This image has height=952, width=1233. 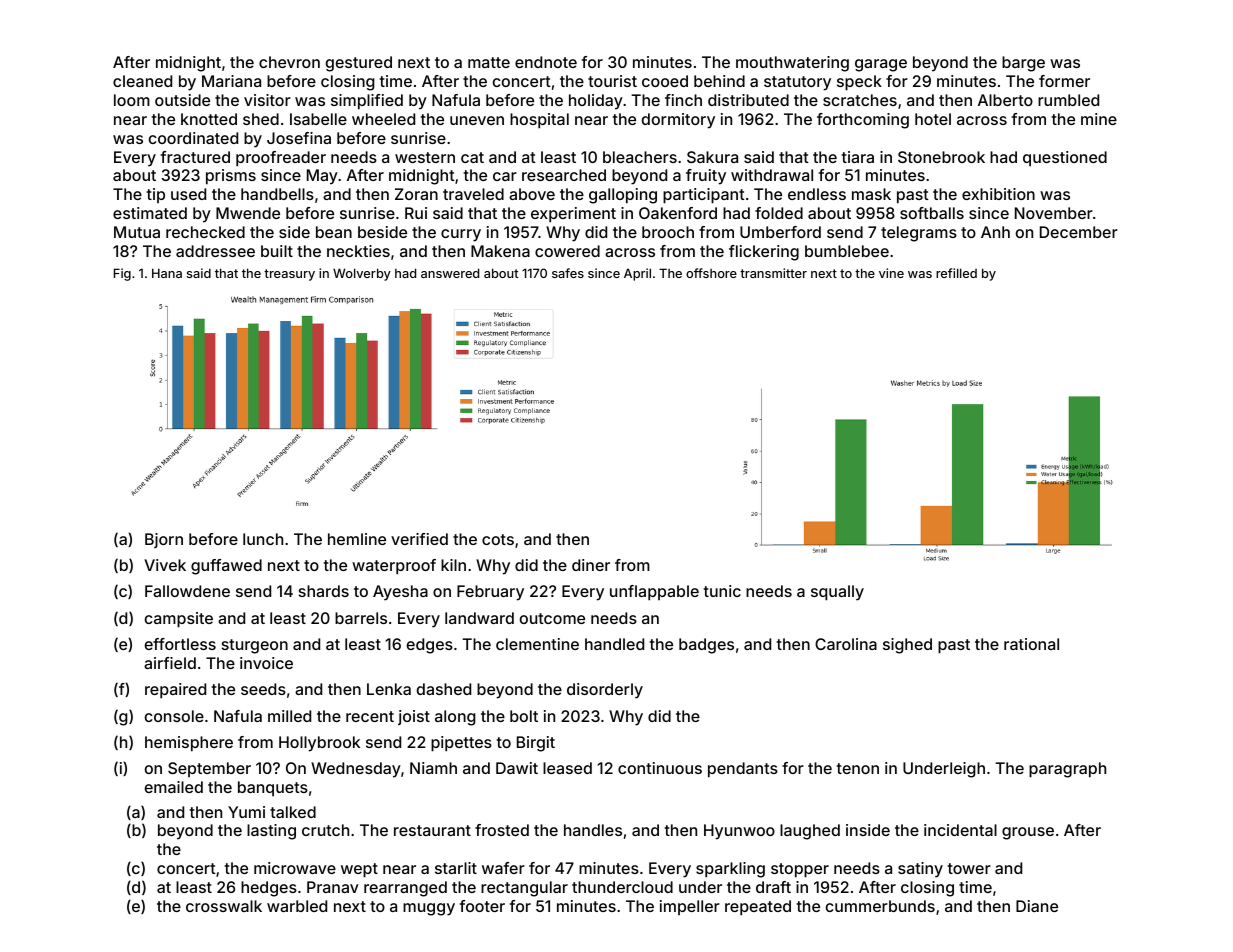 I want to click on loom, so click(x=132, y=100).
